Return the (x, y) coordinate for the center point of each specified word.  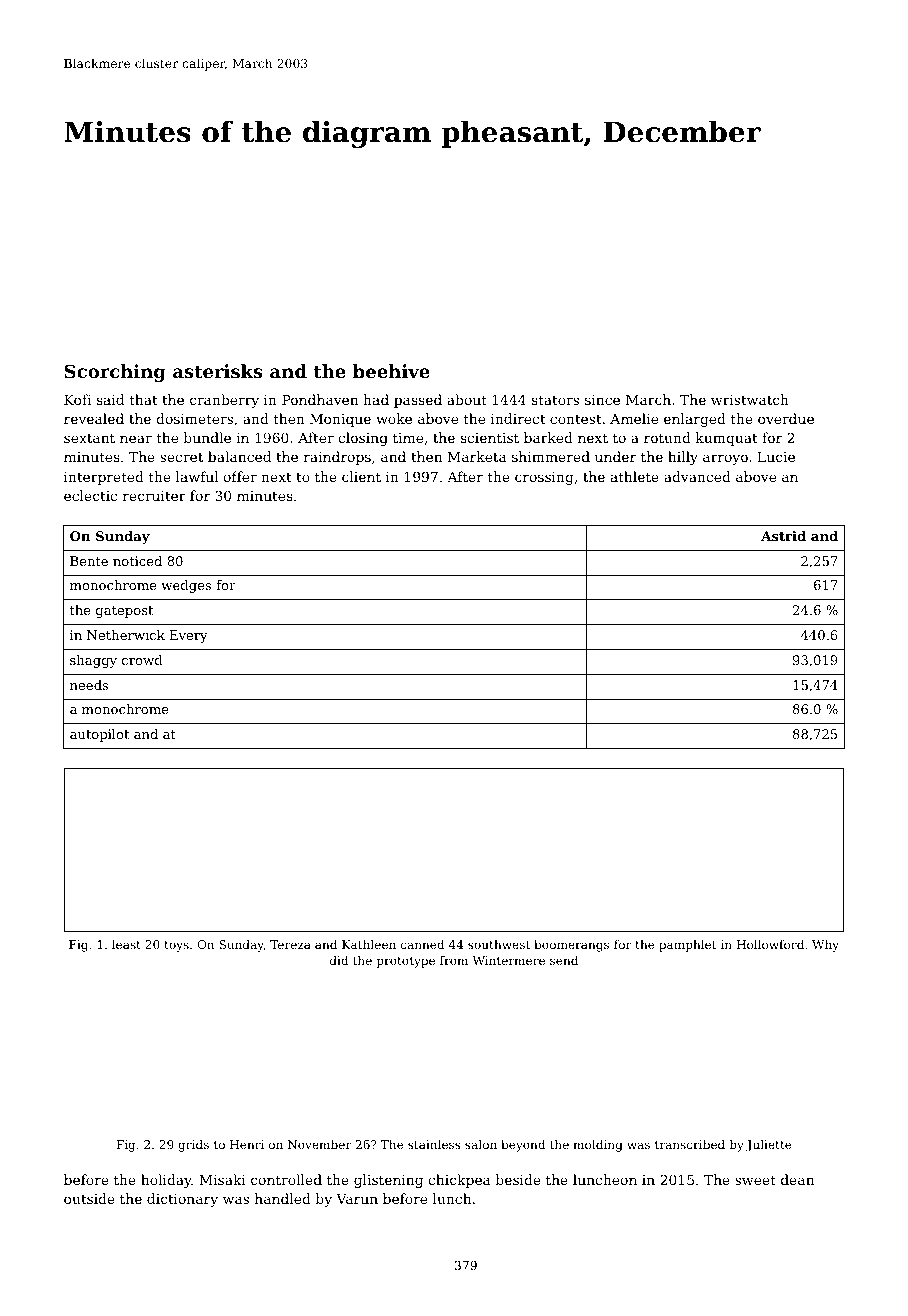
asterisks (218, 371)
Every (189, 636)
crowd (142, 660)
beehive (391, 371)
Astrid (783, 536)
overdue (786, 418)
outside (89, 1198)
